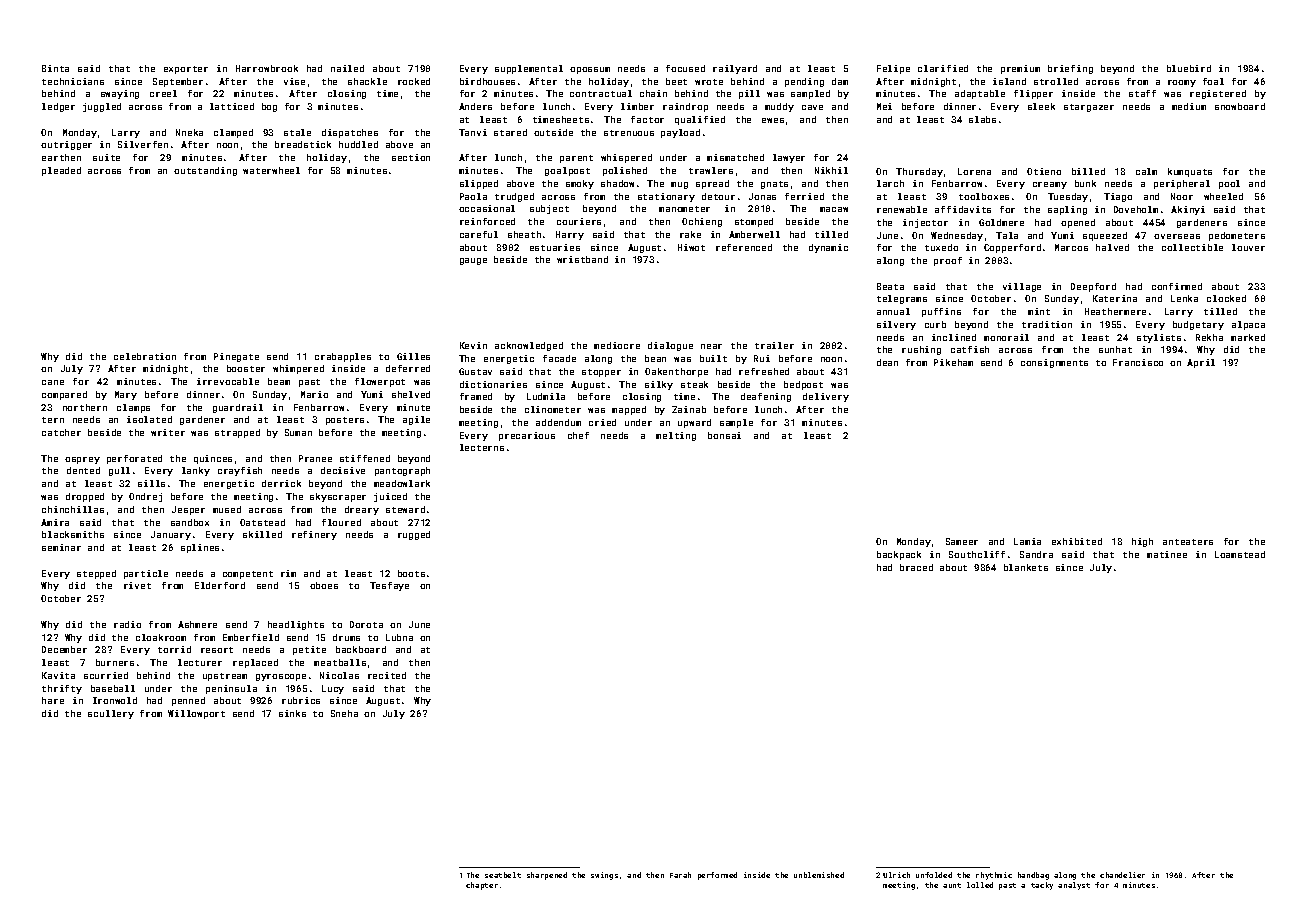  I want to click on Lorena, so click(974, 171).
